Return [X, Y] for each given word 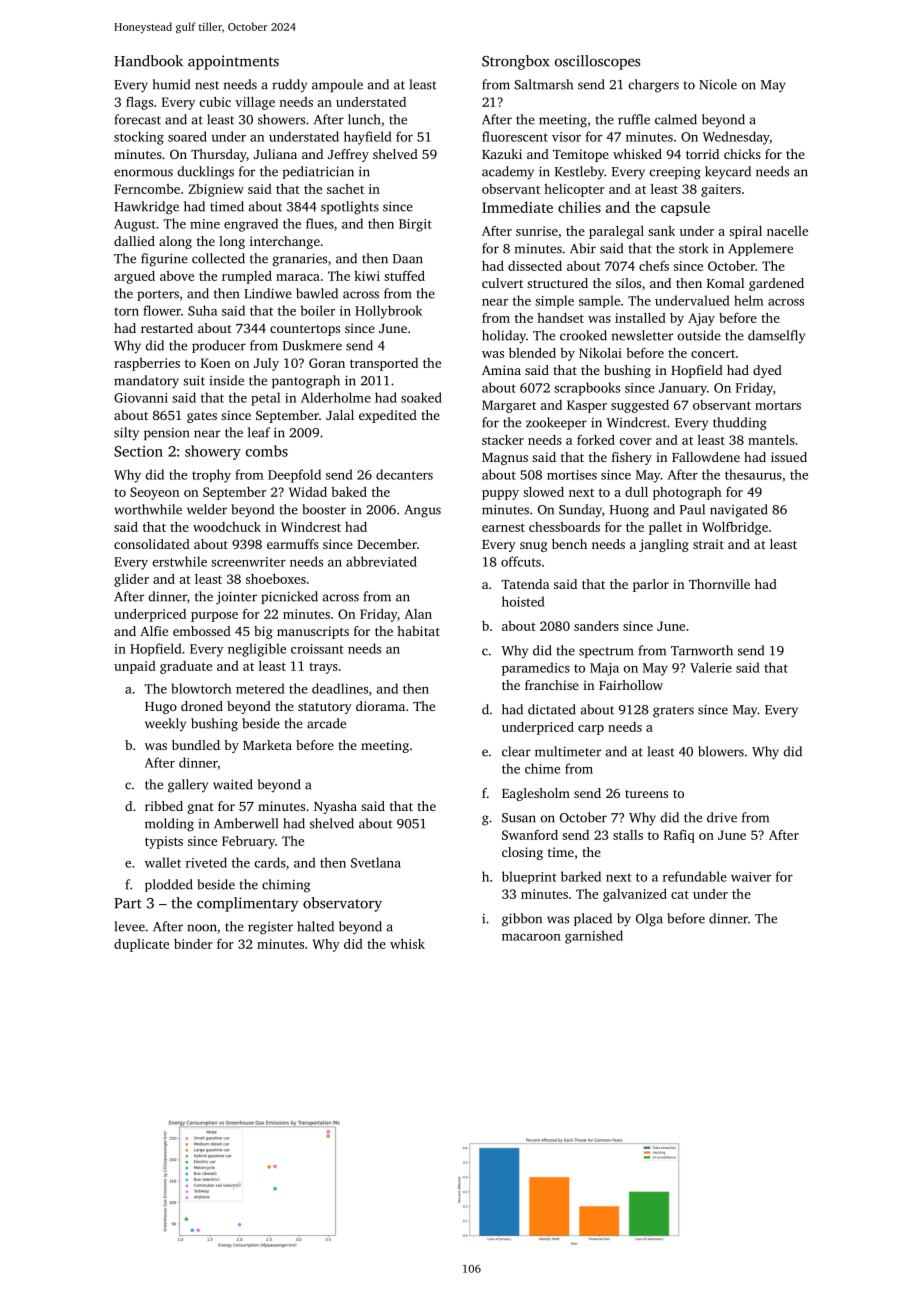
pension [166, 434]
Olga [649, 920]
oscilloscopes [597, 62]
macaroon [531, 937]
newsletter [642, 335]
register [270, 928]
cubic [215, 102]
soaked [421, 397]
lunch [364, 119]
